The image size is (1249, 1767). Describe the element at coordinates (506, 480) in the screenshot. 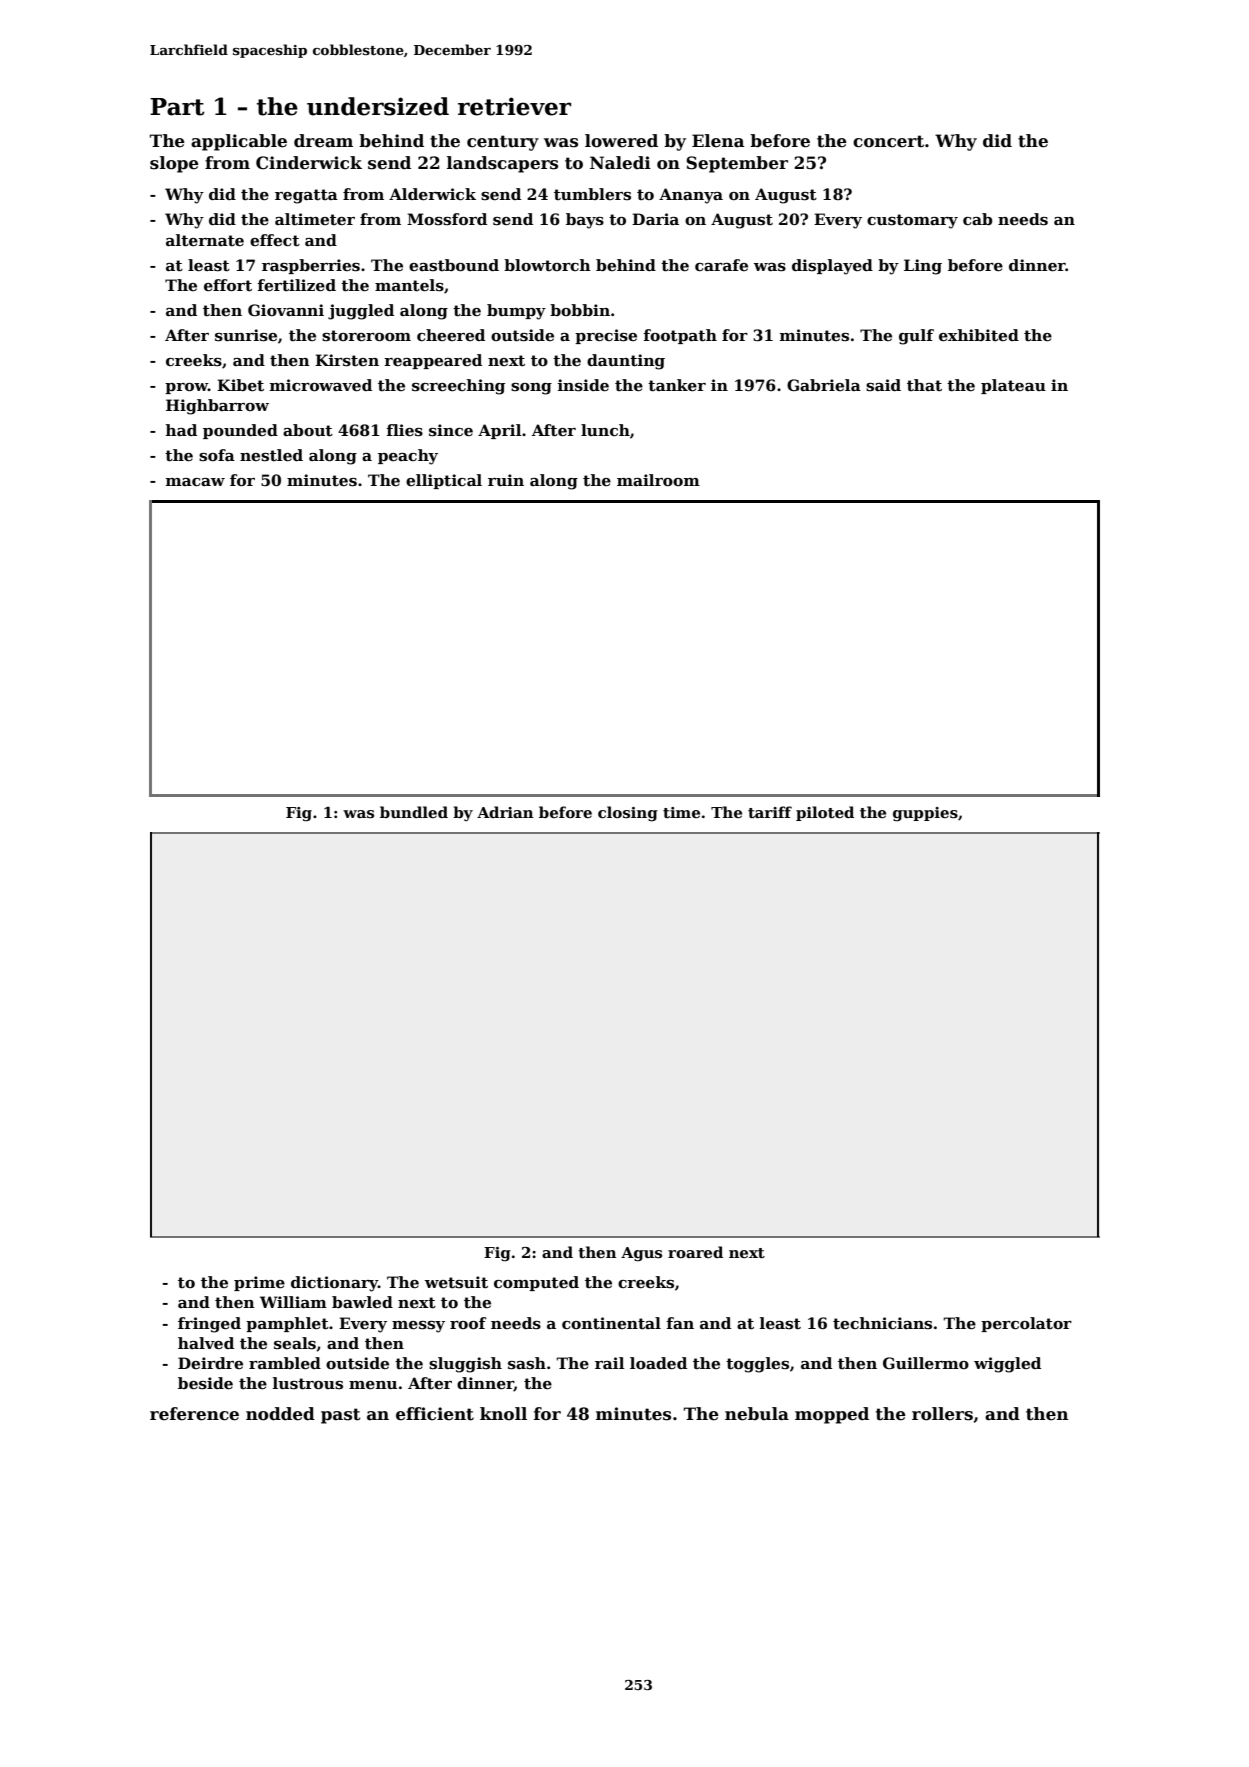

I see `ruin` at that location.
